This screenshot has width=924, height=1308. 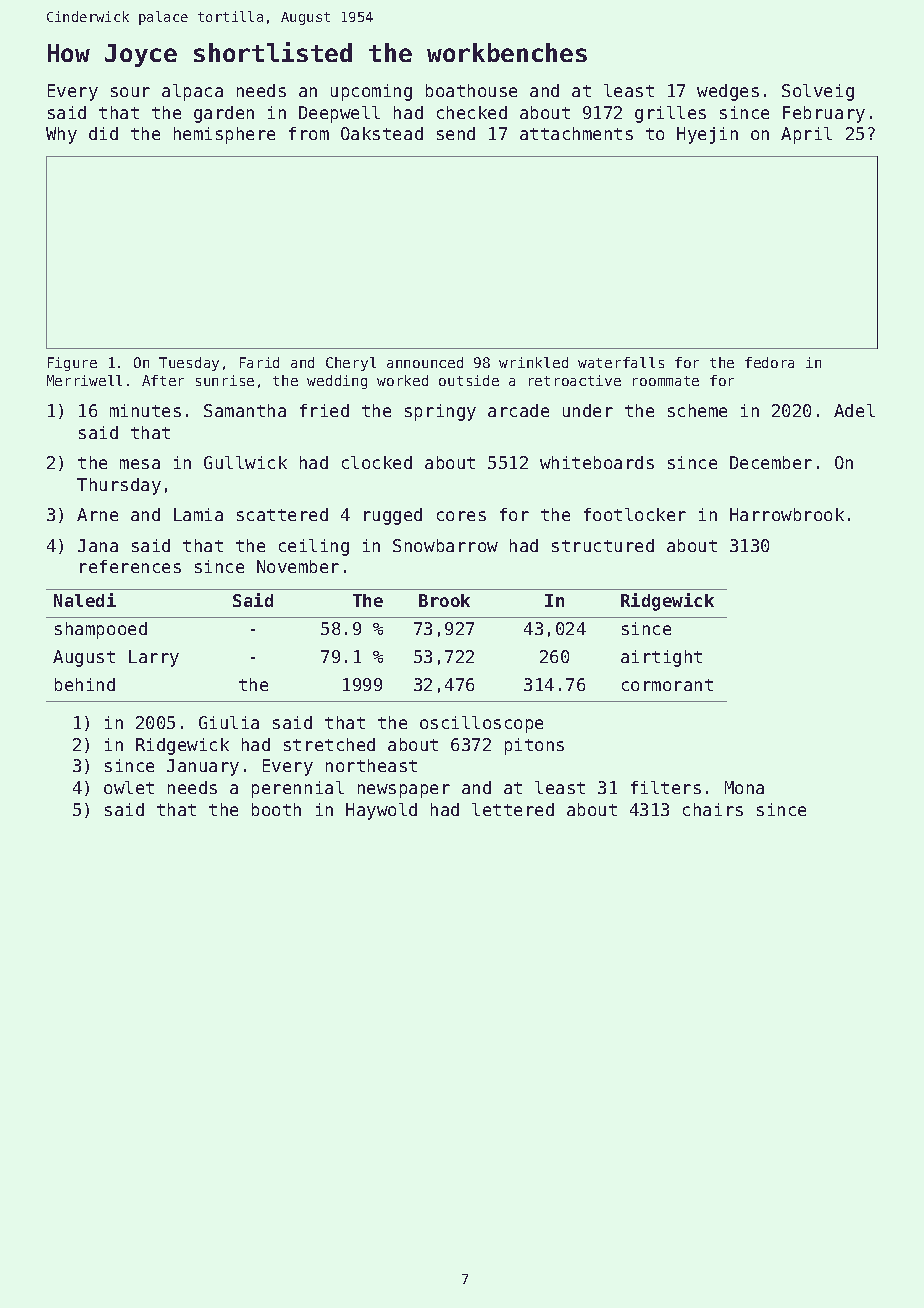 What do you see at coordinates (666, 381) in the screenshot?
I see `roommate` at bounding box center [666, 381].
